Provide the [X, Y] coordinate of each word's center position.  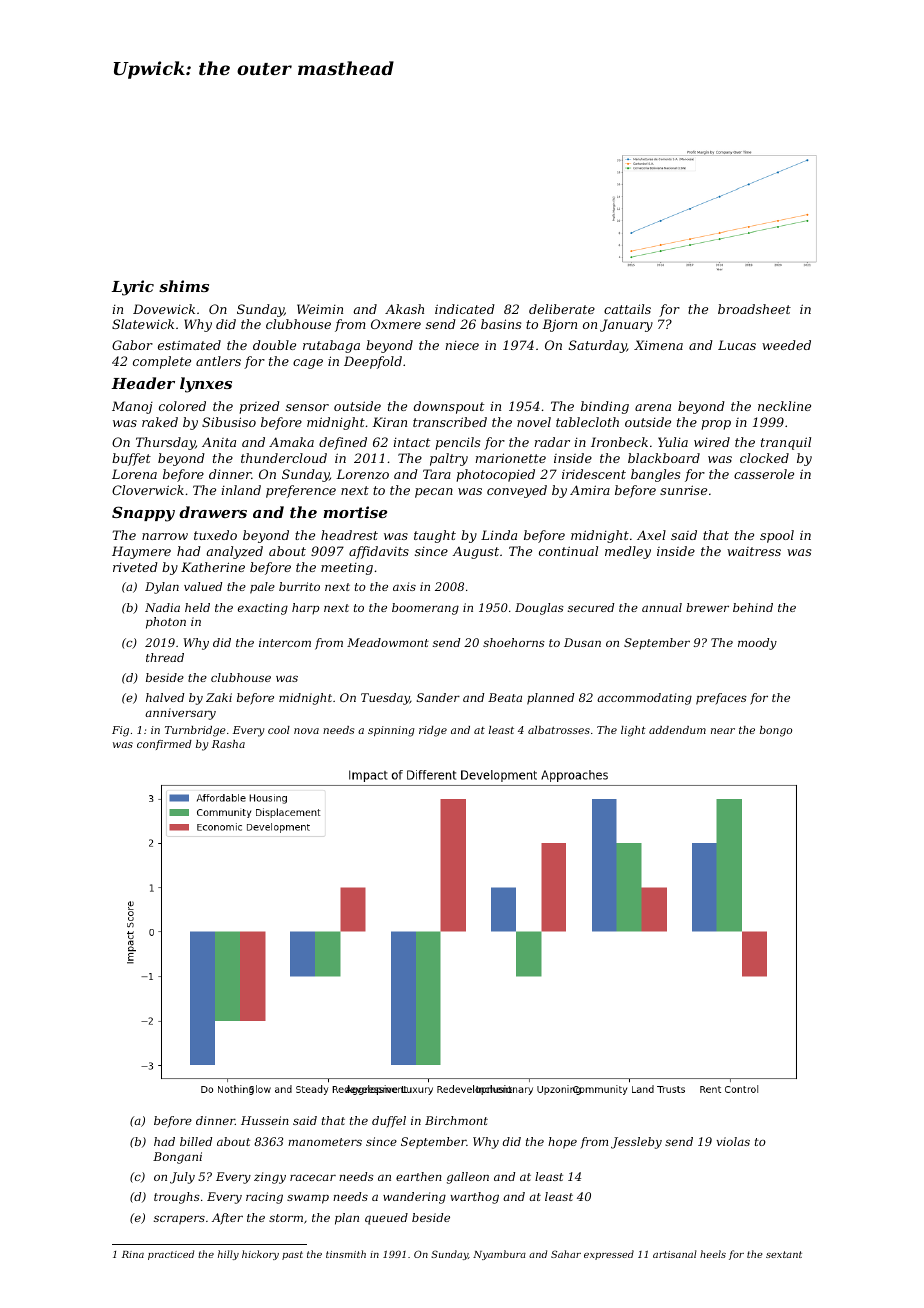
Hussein [265, 1120]
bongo [776, 731]
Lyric [133, 288]
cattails [627, 309]
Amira [590, 490]
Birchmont [456, 1120]
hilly [228, 1255]
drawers [213, 512]
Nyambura [499, 1255]
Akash [404, 309]
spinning [391, 731]
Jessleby [636, 1143]
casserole [764, 474]
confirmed [164, 745]
